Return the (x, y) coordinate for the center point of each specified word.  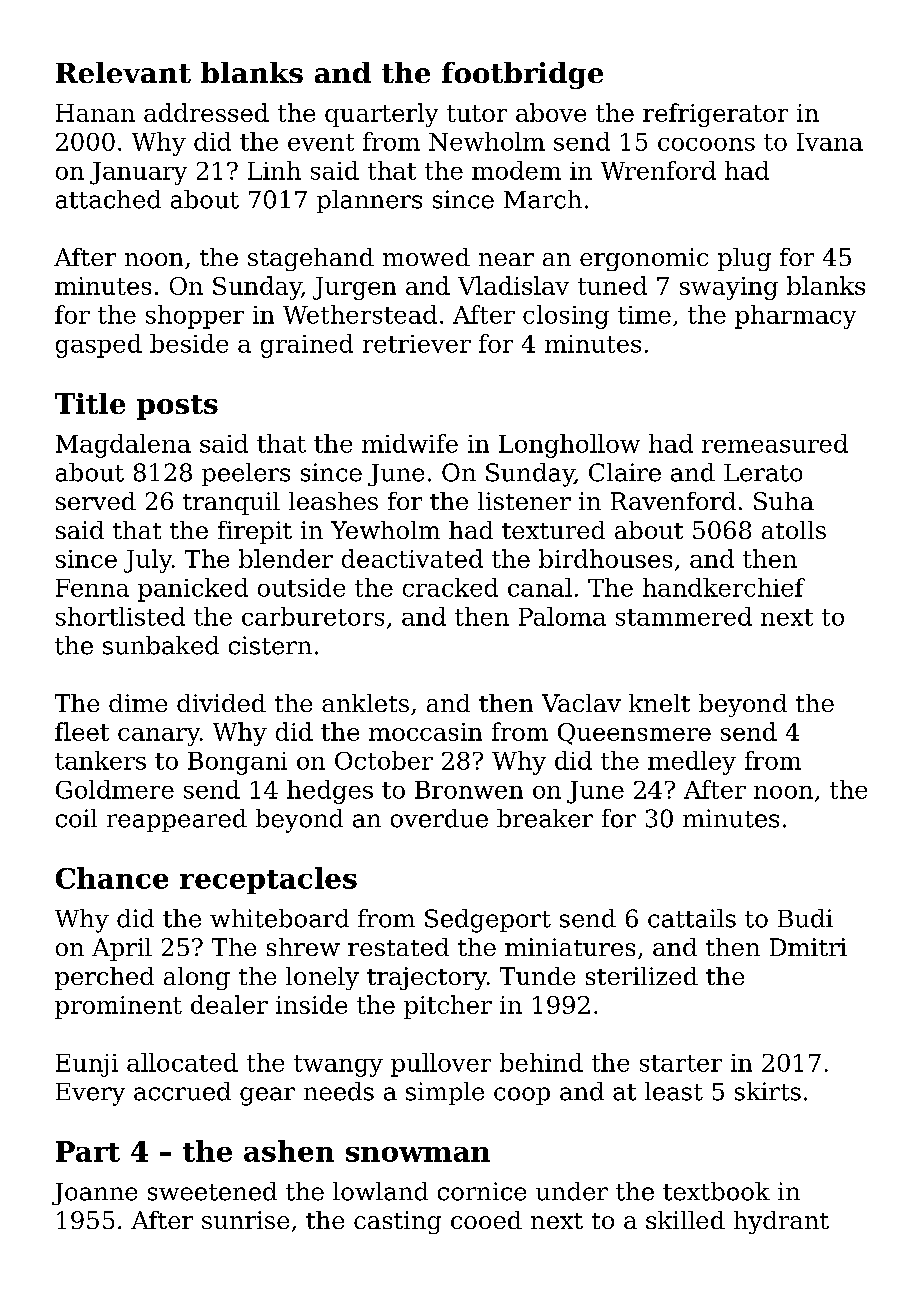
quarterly (381, 115)
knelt (659, 703)
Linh (274, 170)
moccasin (425, 732)
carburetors (313, 616)
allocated (182, 1062)
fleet (82, 731)
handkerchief (724, 587)
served (96, 501)
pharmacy (795, 317)
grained (307, 346)
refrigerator (715, 115)
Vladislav (513, 285)
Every (90, 1094)
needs (339, 1091)
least (674, 1091)
